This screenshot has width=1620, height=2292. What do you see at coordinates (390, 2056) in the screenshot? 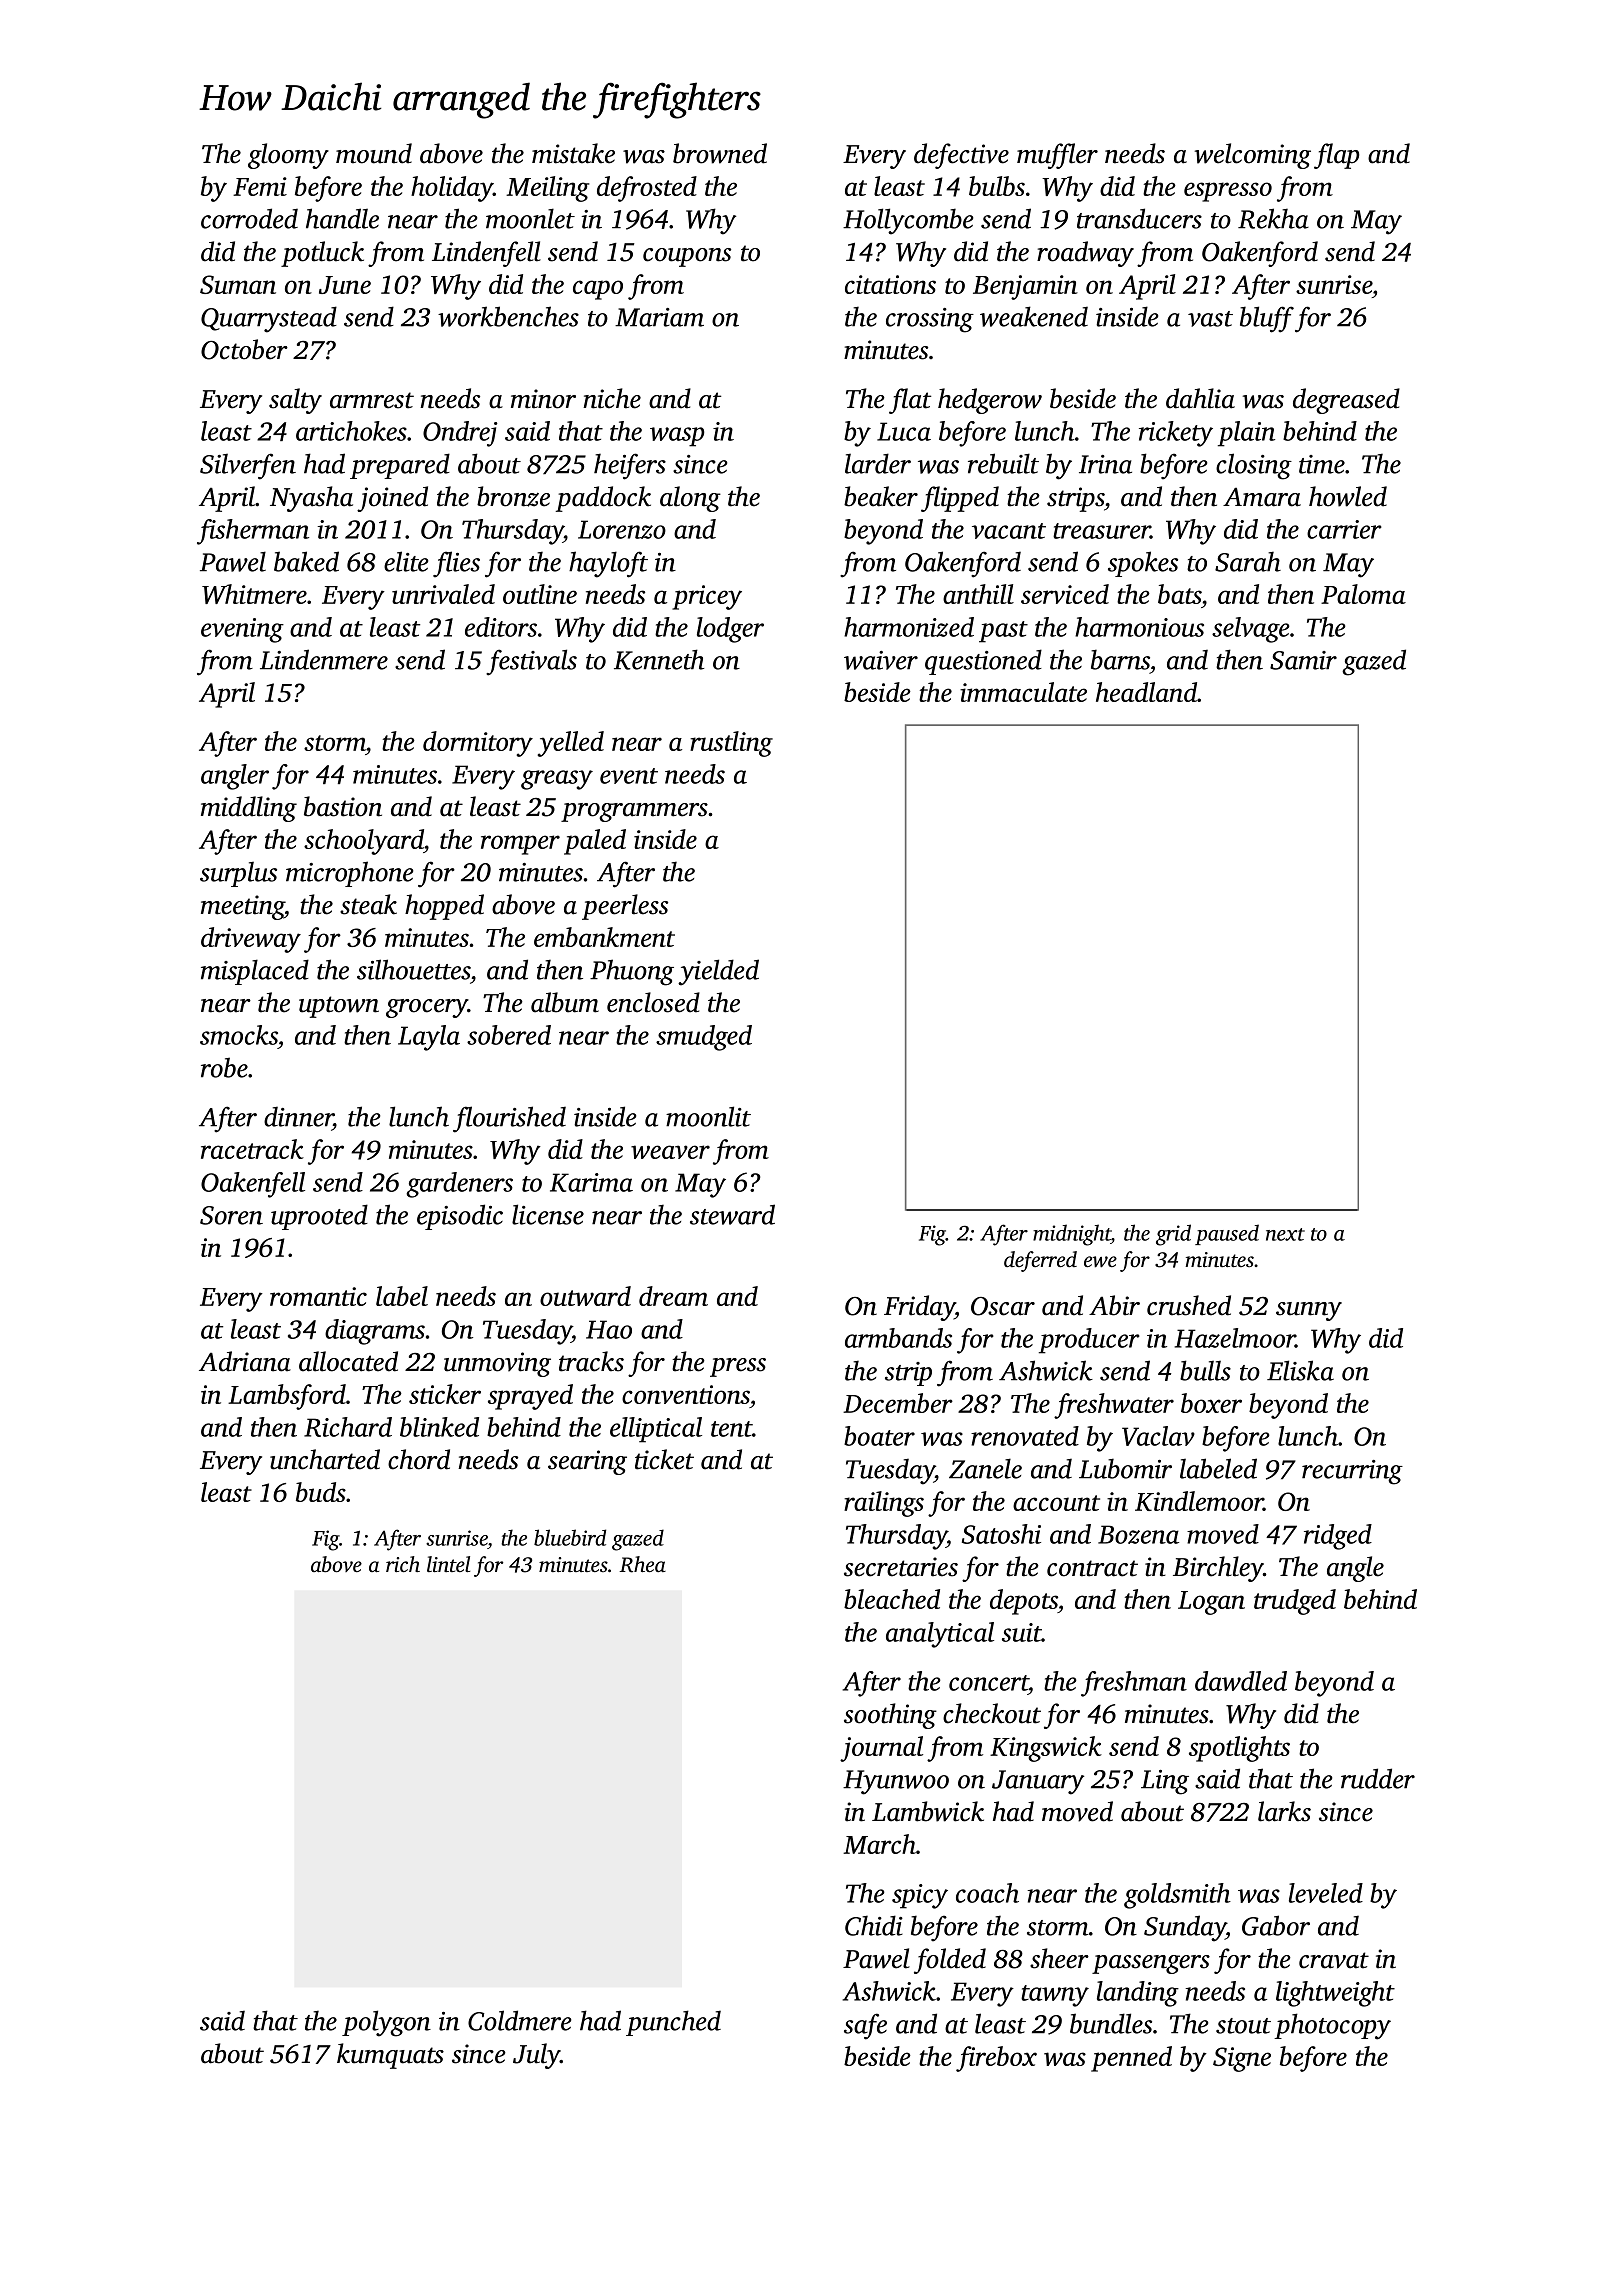
I see `kumquats` at bounding box center [390, 2056].
